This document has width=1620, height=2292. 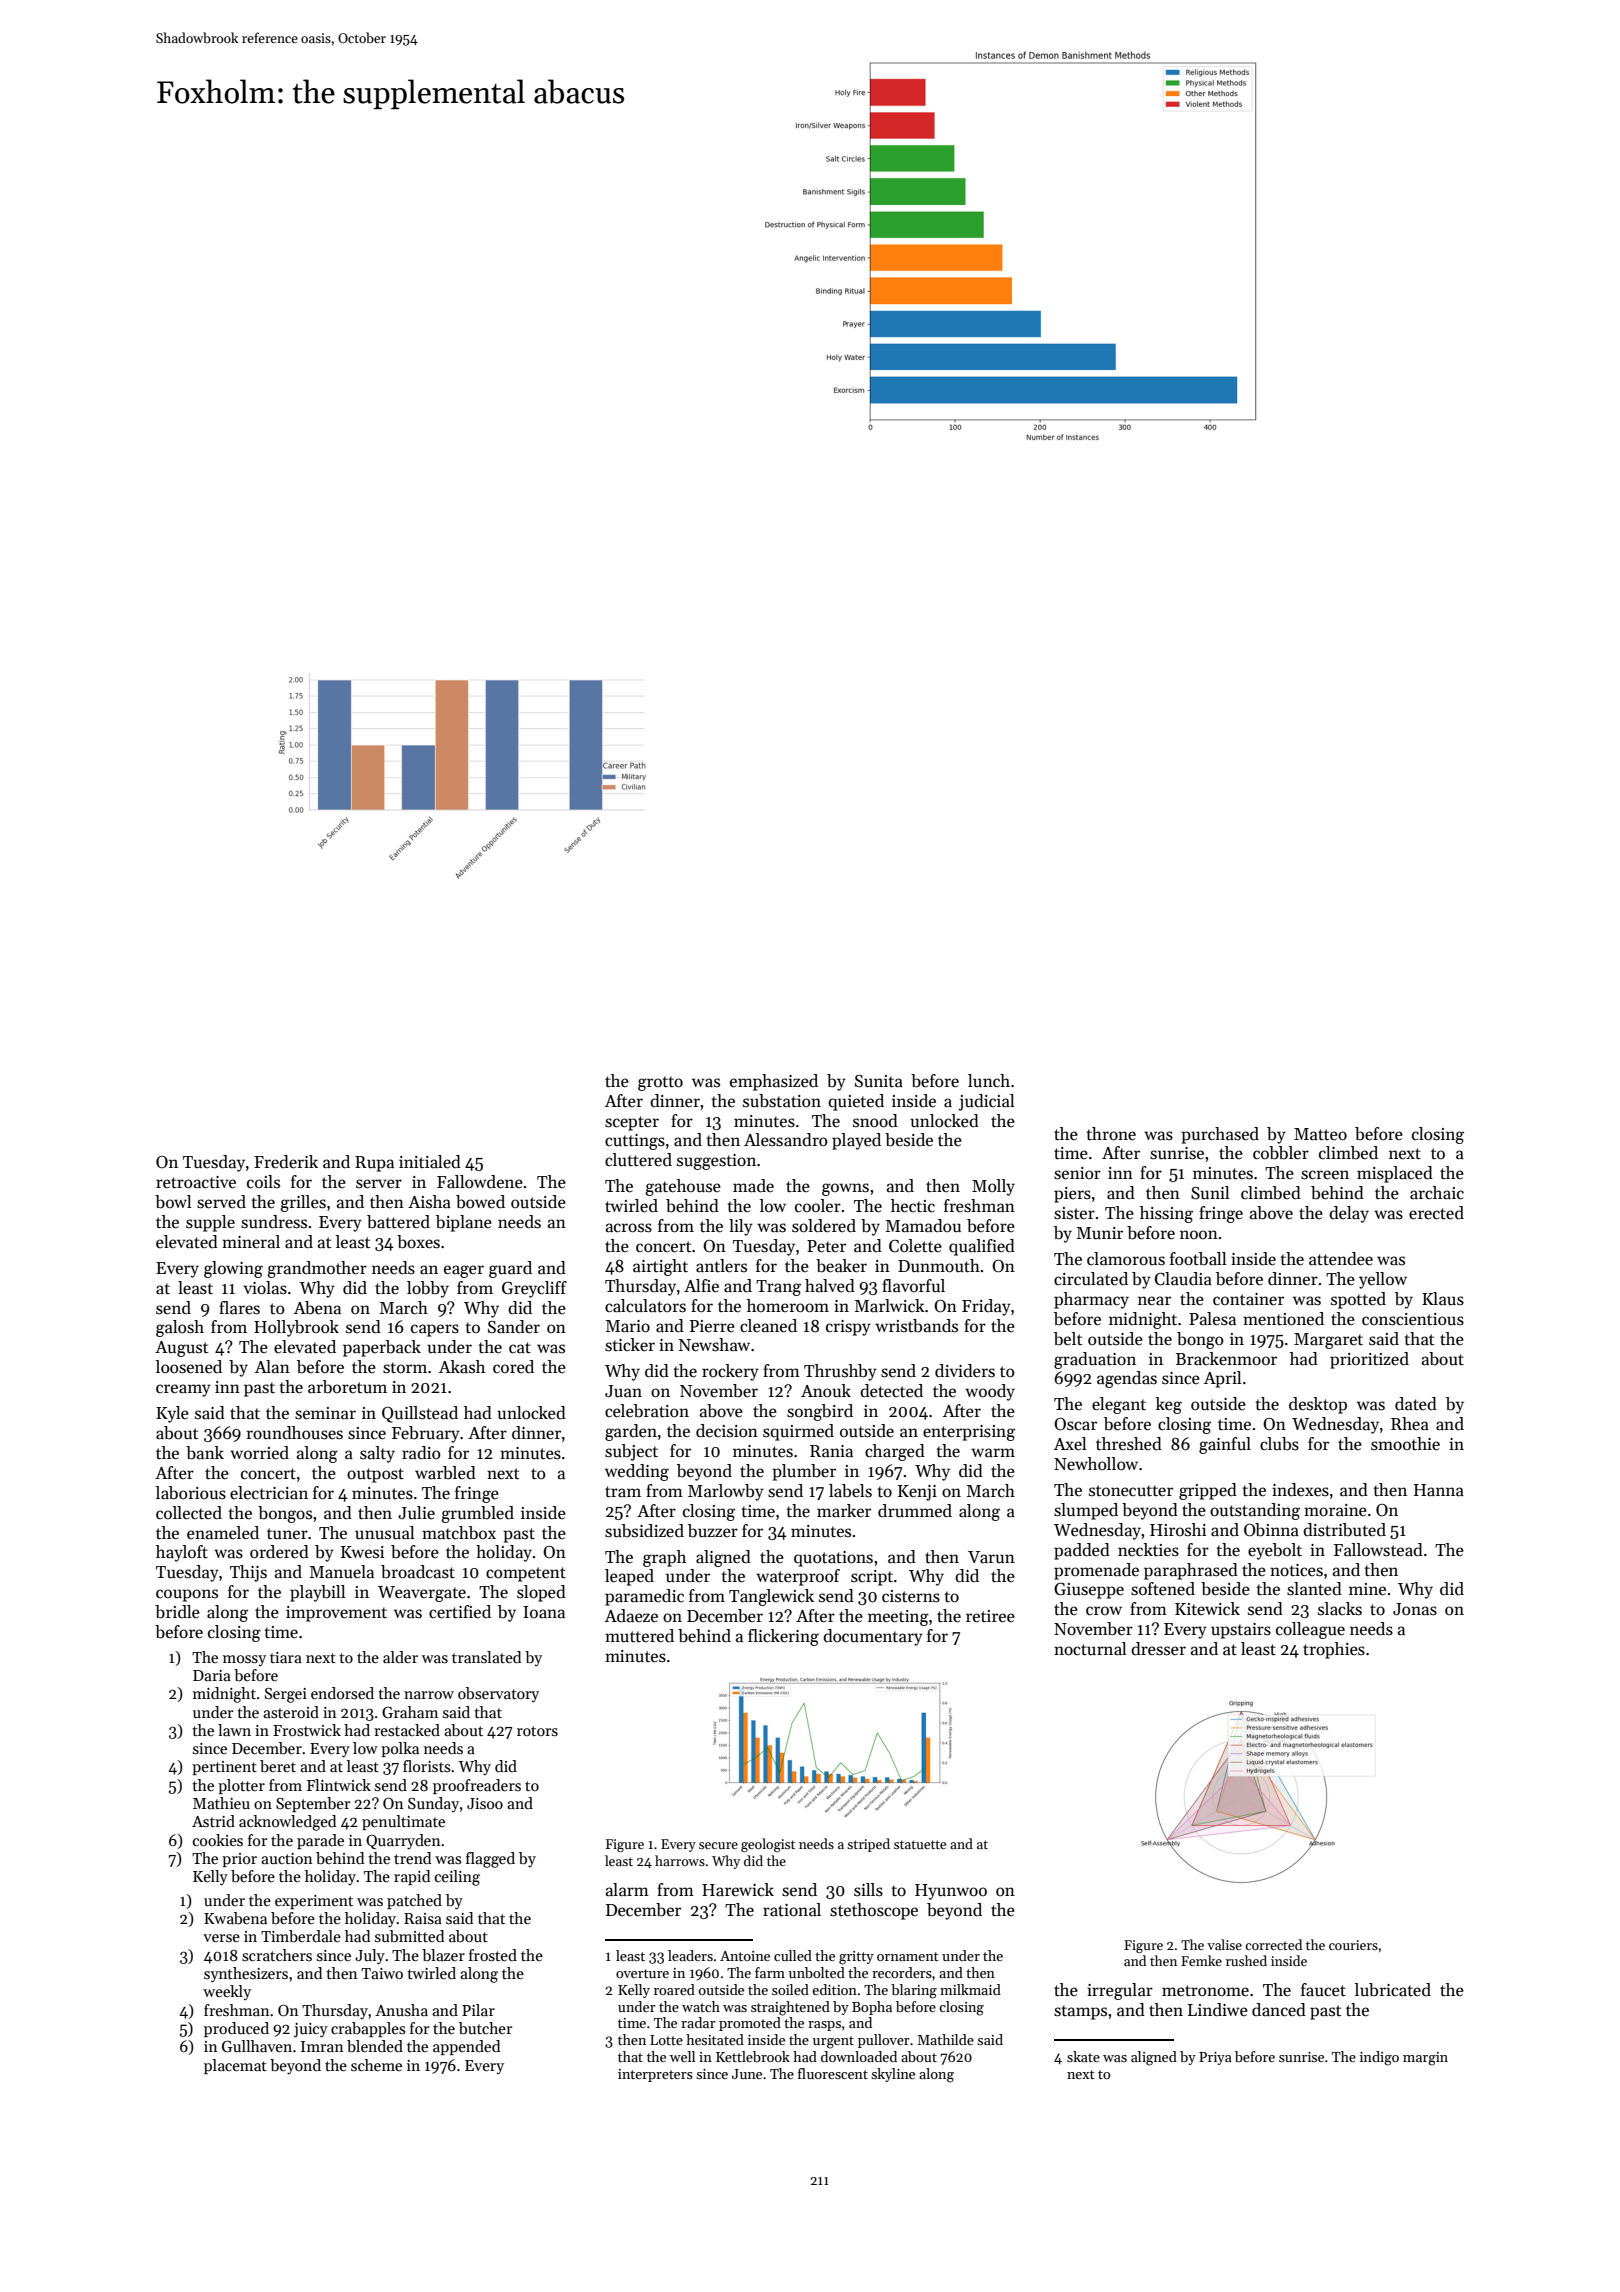 What do you see at coordinates (1334, 1650) in the document?
I see `trophies` at bounding box center [1334, 1650].
